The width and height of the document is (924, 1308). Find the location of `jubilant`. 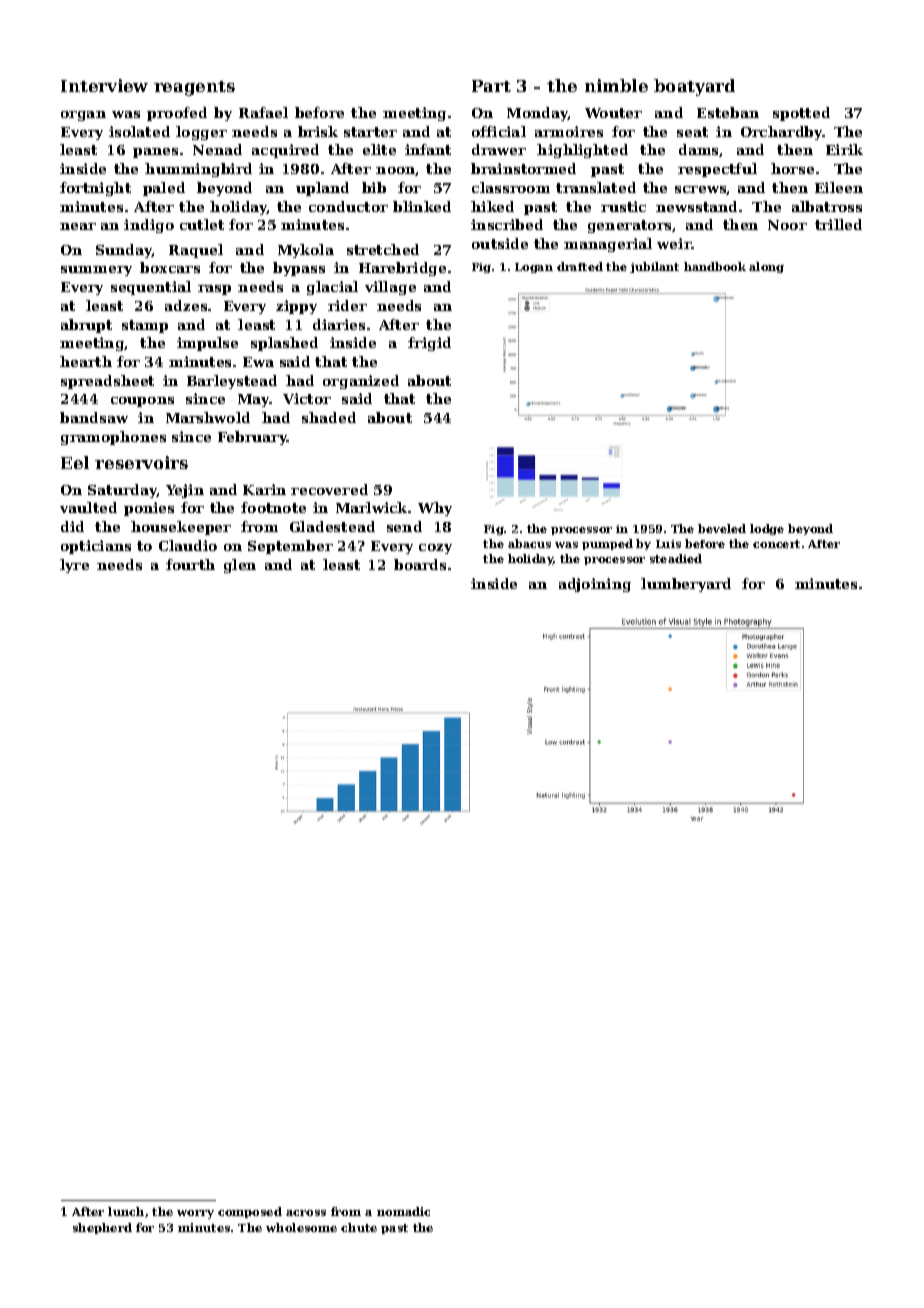

jubilant is located at coordinates (654, 267).
